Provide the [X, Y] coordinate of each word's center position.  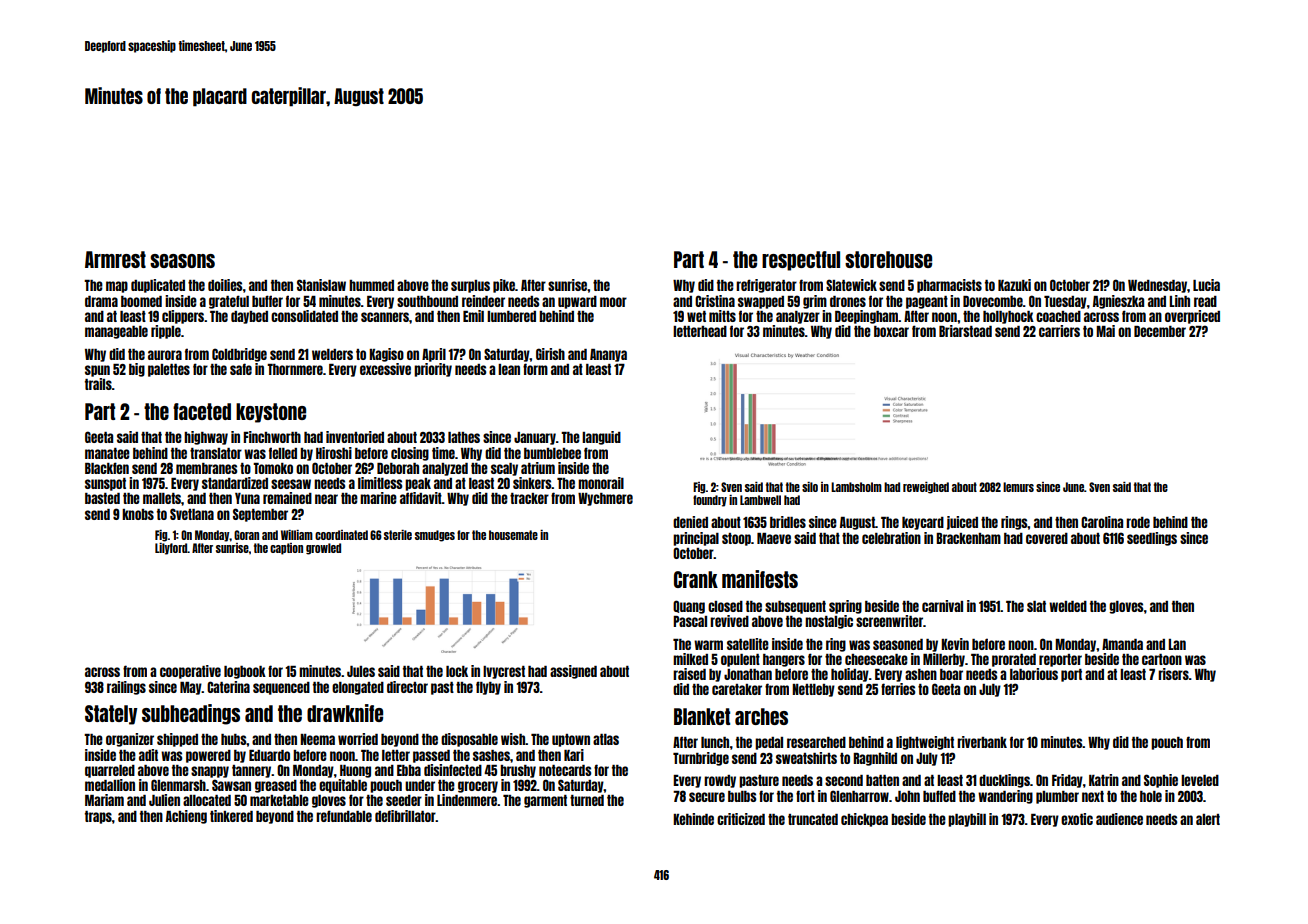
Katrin [1104, 780]
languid [601, 438]
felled [283, 453]
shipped [177, 740]
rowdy [720, 781]
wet [696, 316]
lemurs [1018, 487]
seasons [182, 261]
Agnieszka [1118, 302]
